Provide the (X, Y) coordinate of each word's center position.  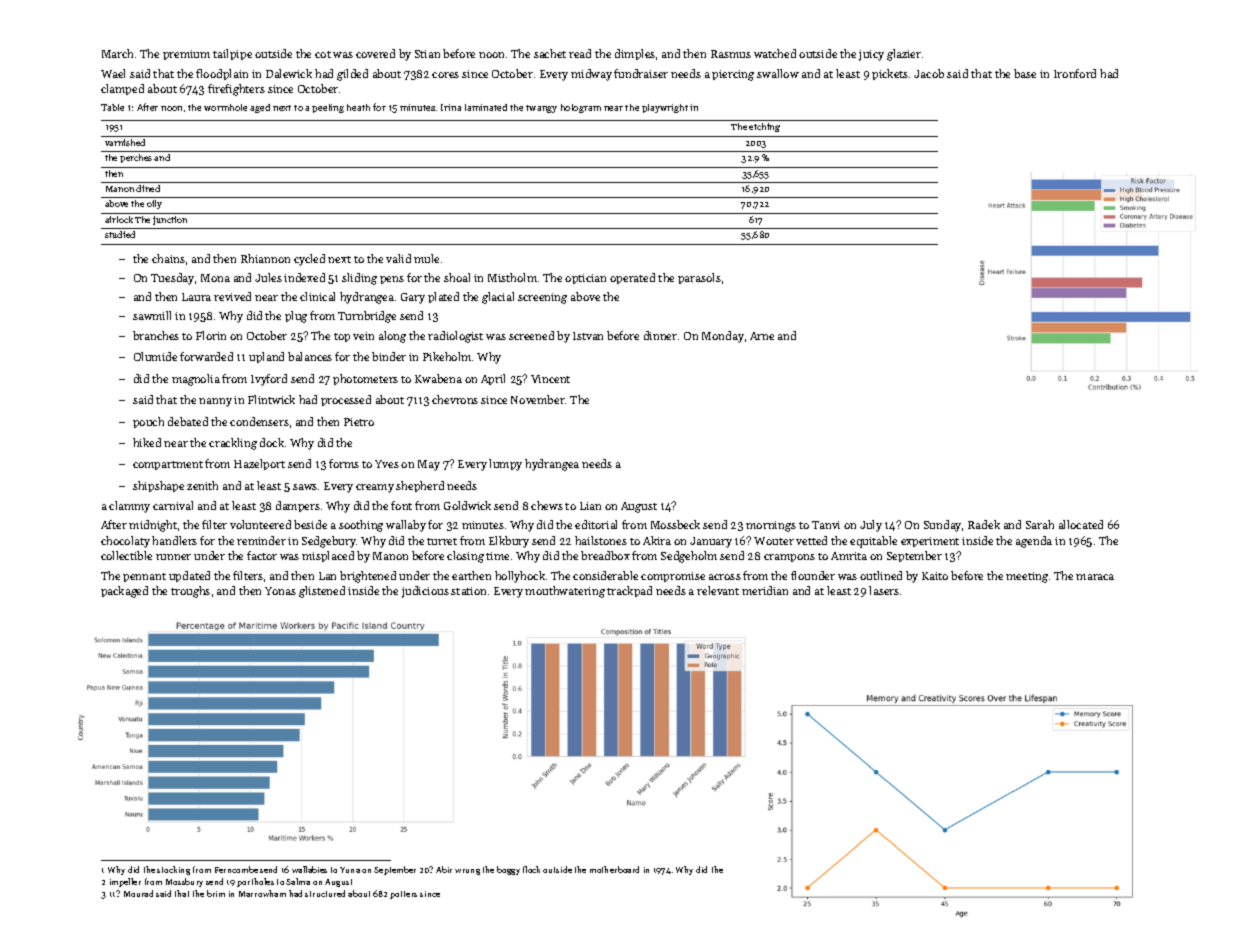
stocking (173, 870)
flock (531, 869)
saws (305, 487)
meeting (1027, 577)
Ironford (1075, 73)
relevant (718, 590)
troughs (190, 592)
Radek (984, 524)
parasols (699, 278)
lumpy (505, 465)
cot (323, 54)
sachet (550, 53)
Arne (762, 336)
